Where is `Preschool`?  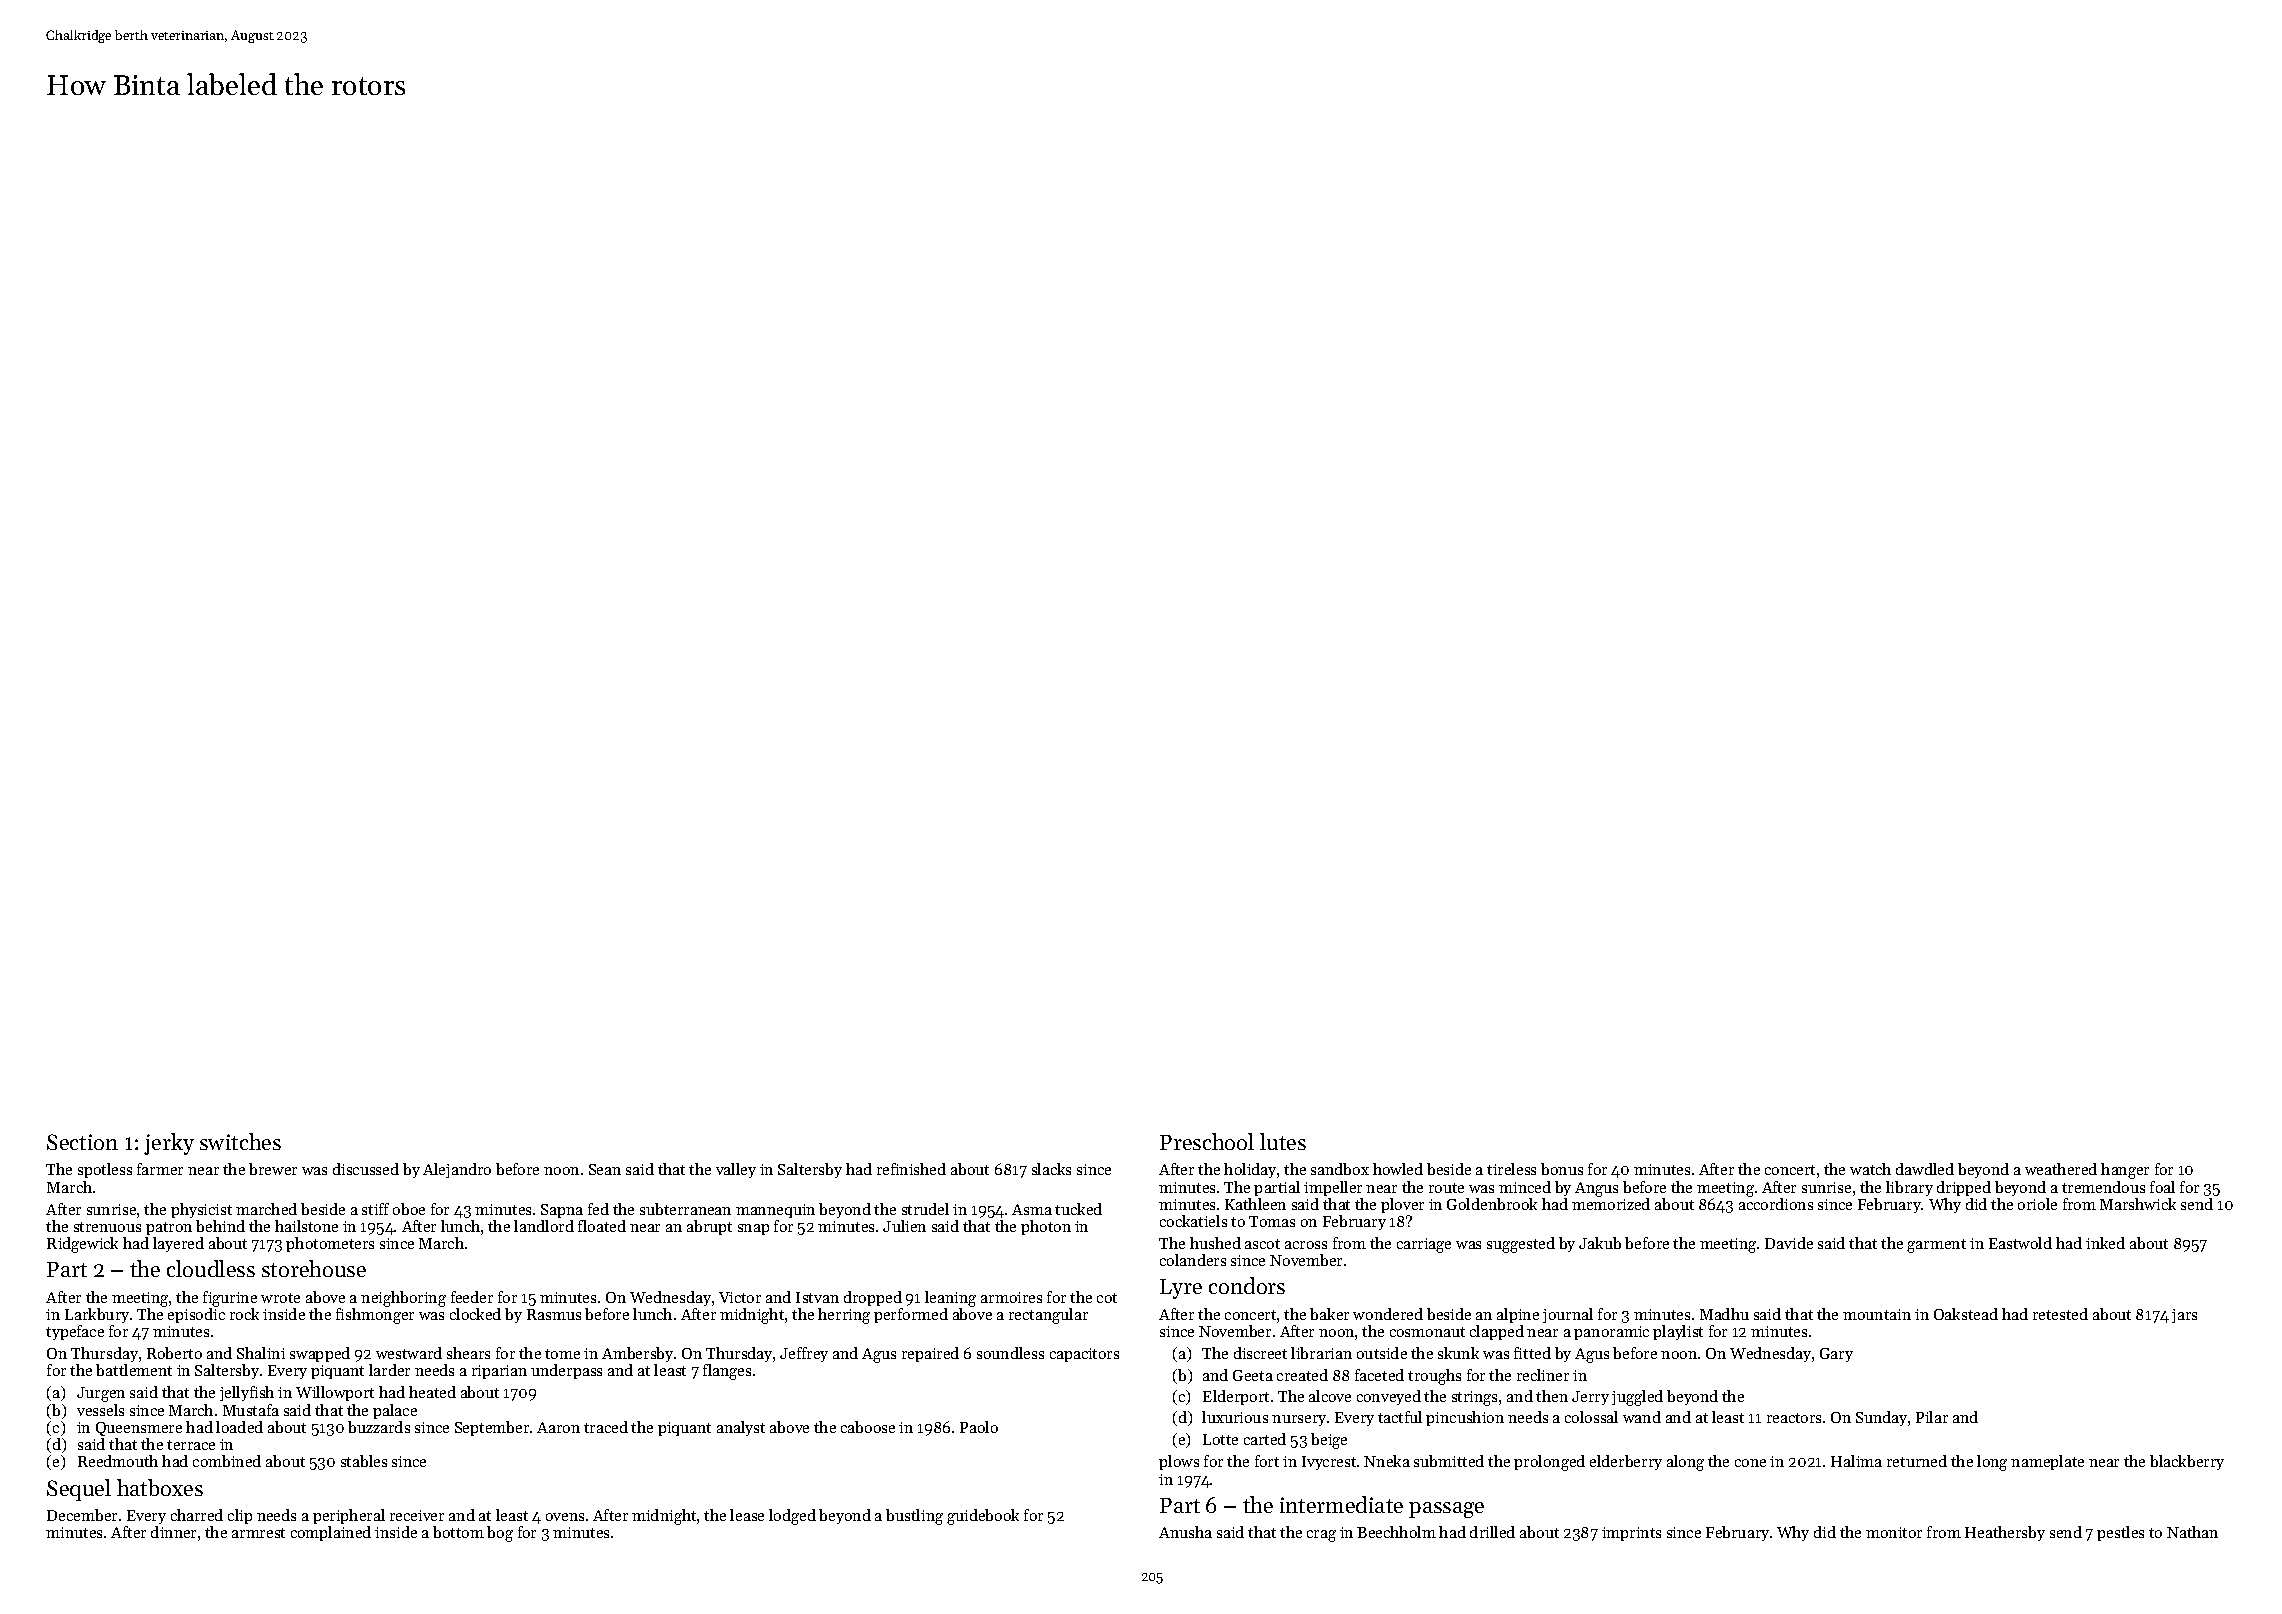
Preschool is located at coordinates (1207, 1141).
